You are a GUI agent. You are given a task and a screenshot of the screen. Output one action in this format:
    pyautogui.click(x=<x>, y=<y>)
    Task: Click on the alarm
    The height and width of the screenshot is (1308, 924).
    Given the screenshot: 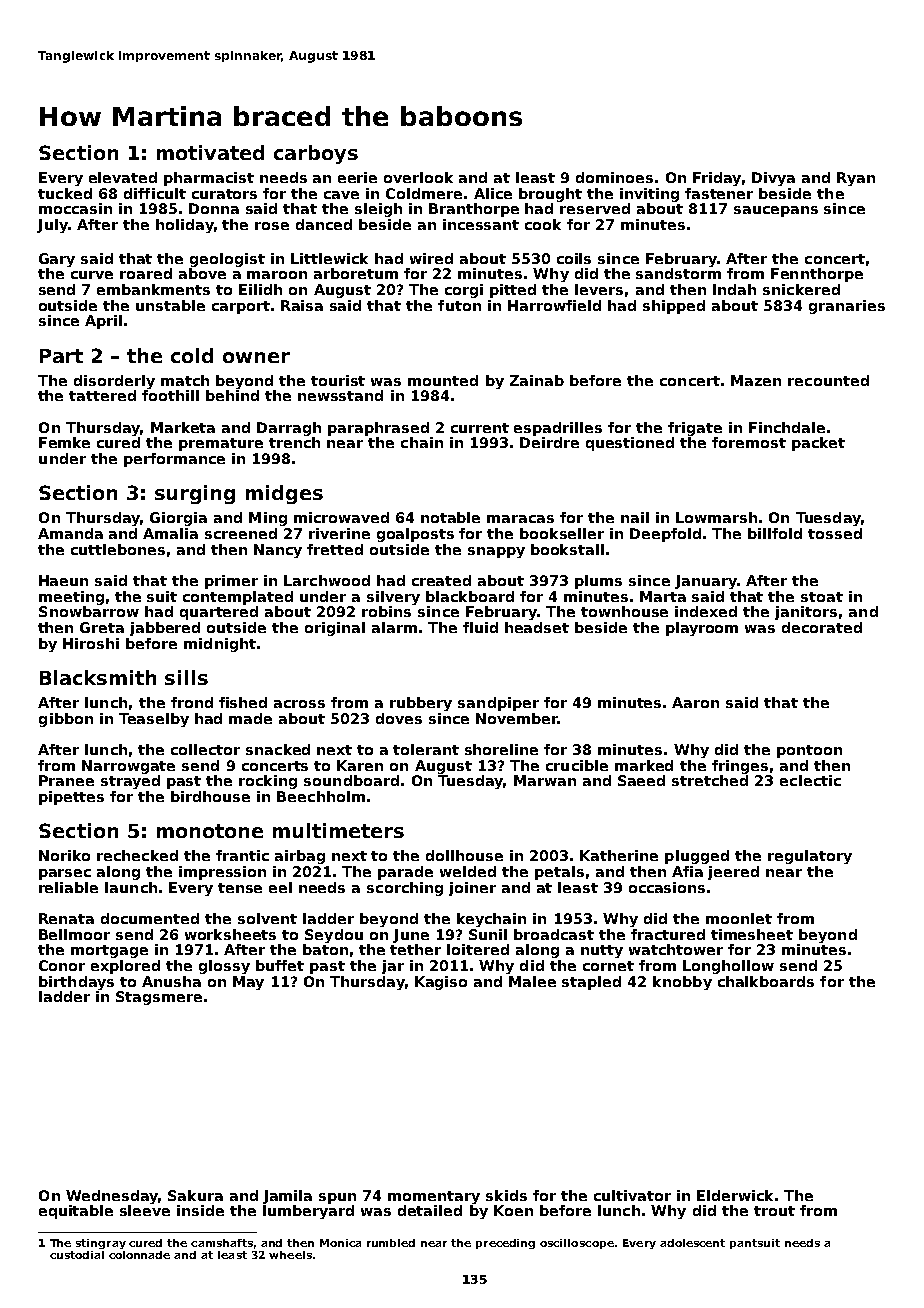 What is the action you would take?
    pyautogui.click(x=394, y=627)
